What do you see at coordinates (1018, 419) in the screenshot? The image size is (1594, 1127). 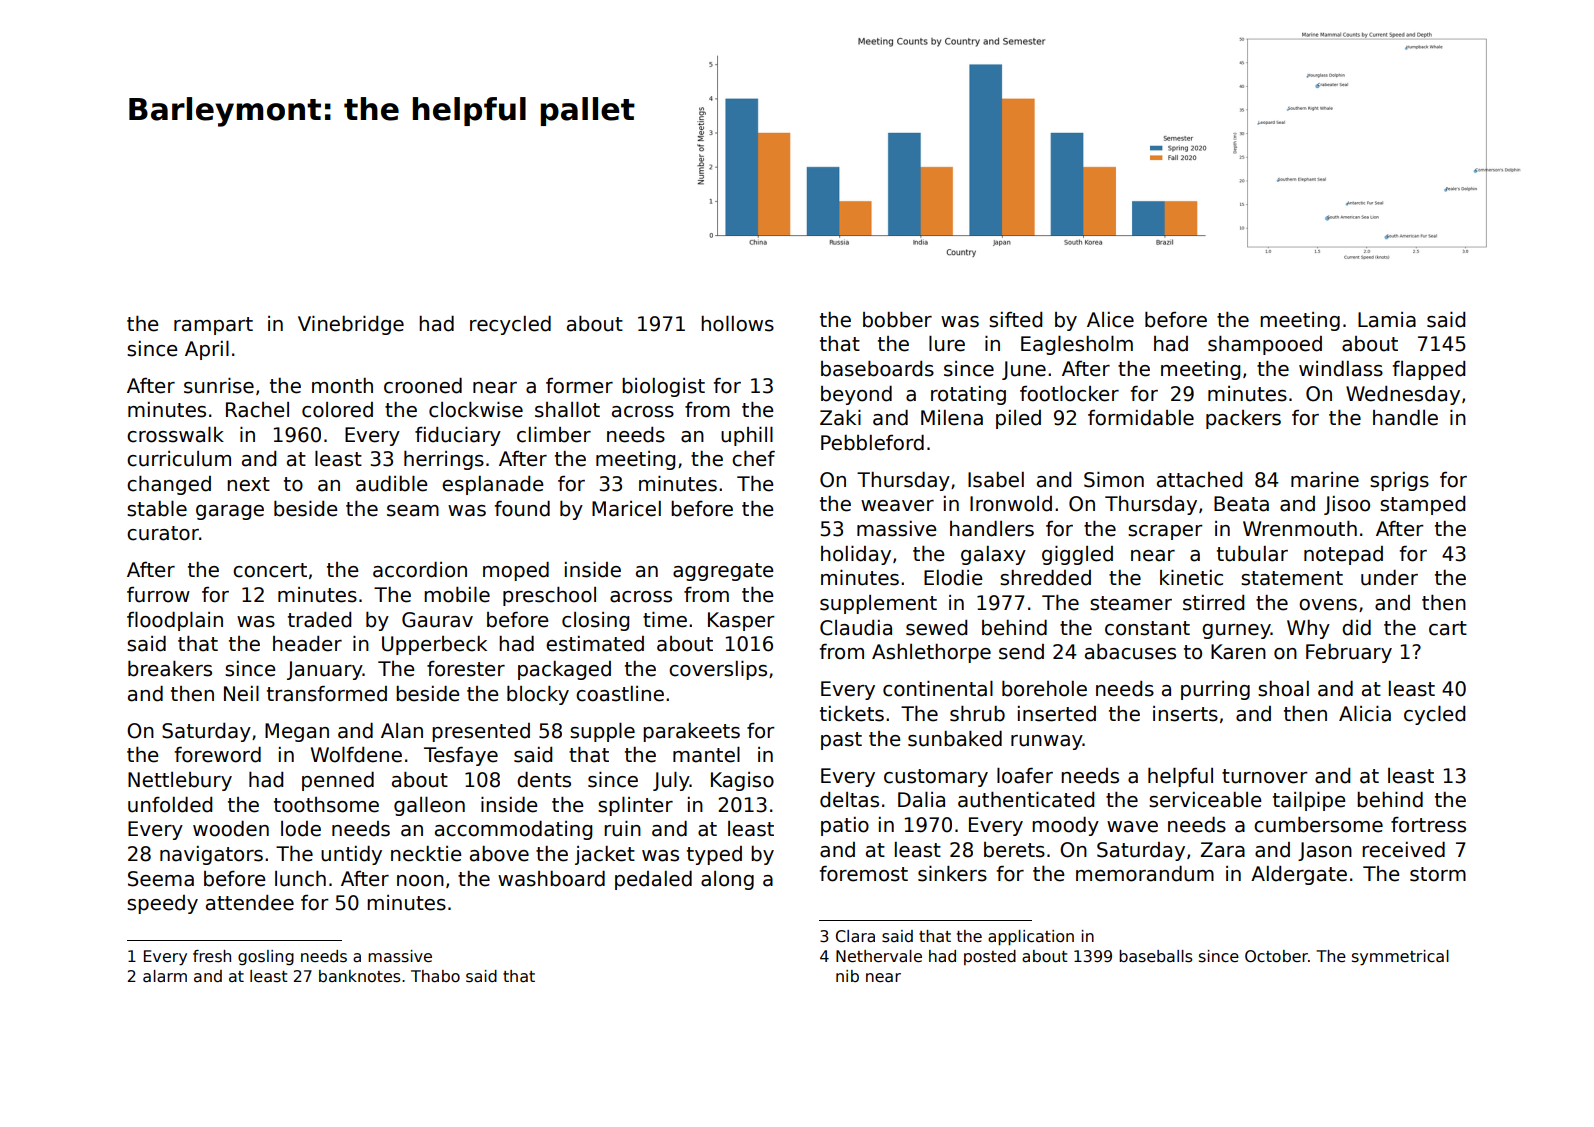 I see `piled` at bounding box center [1018, 419].
